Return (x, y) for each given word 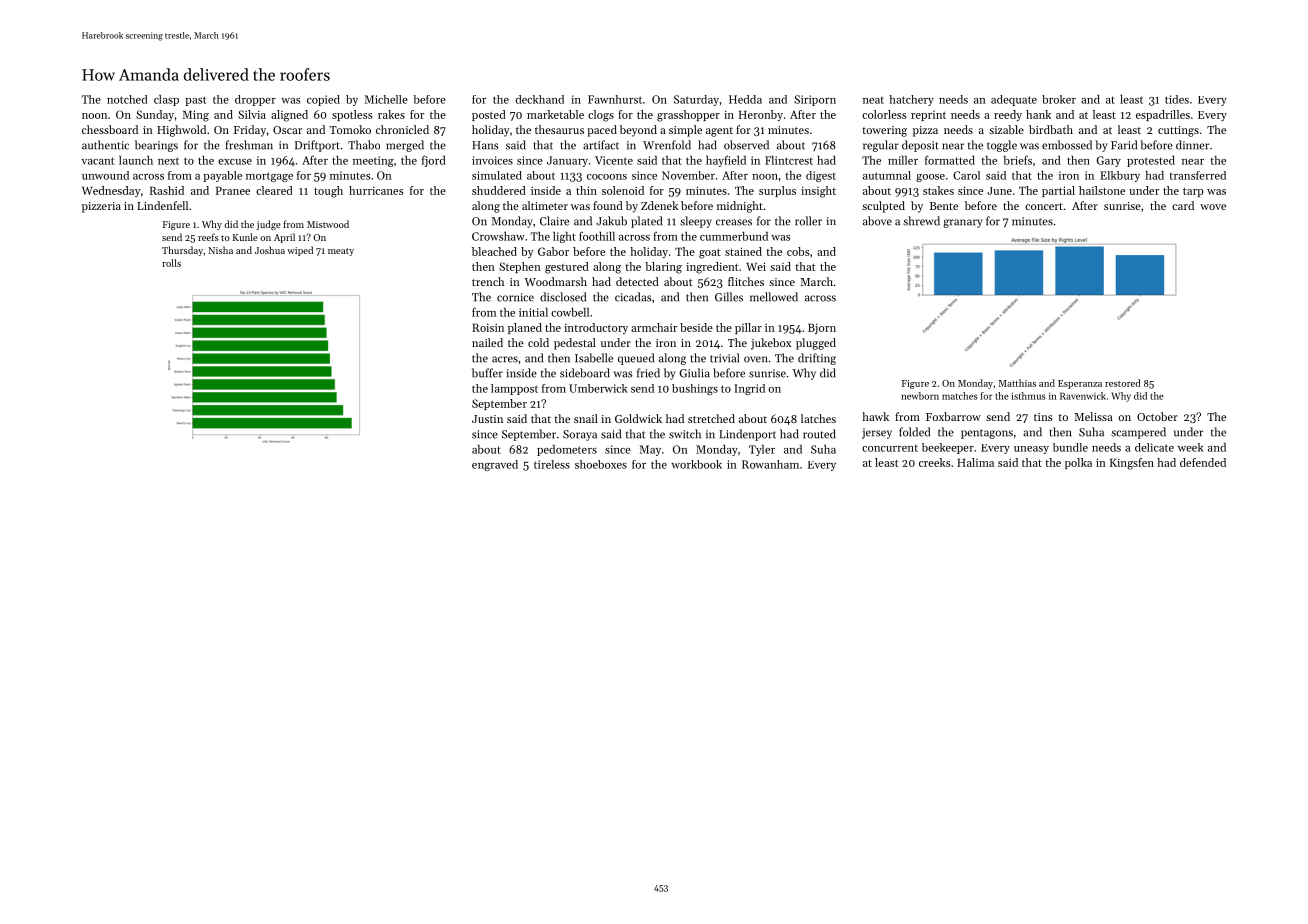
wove (1213, 207)
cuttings (1178, 131)
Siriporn (815, 100)
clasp (166, 100)
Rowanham (770, 464)
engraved (495, 465)
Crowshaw (498, 236)
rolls (171, 263)
